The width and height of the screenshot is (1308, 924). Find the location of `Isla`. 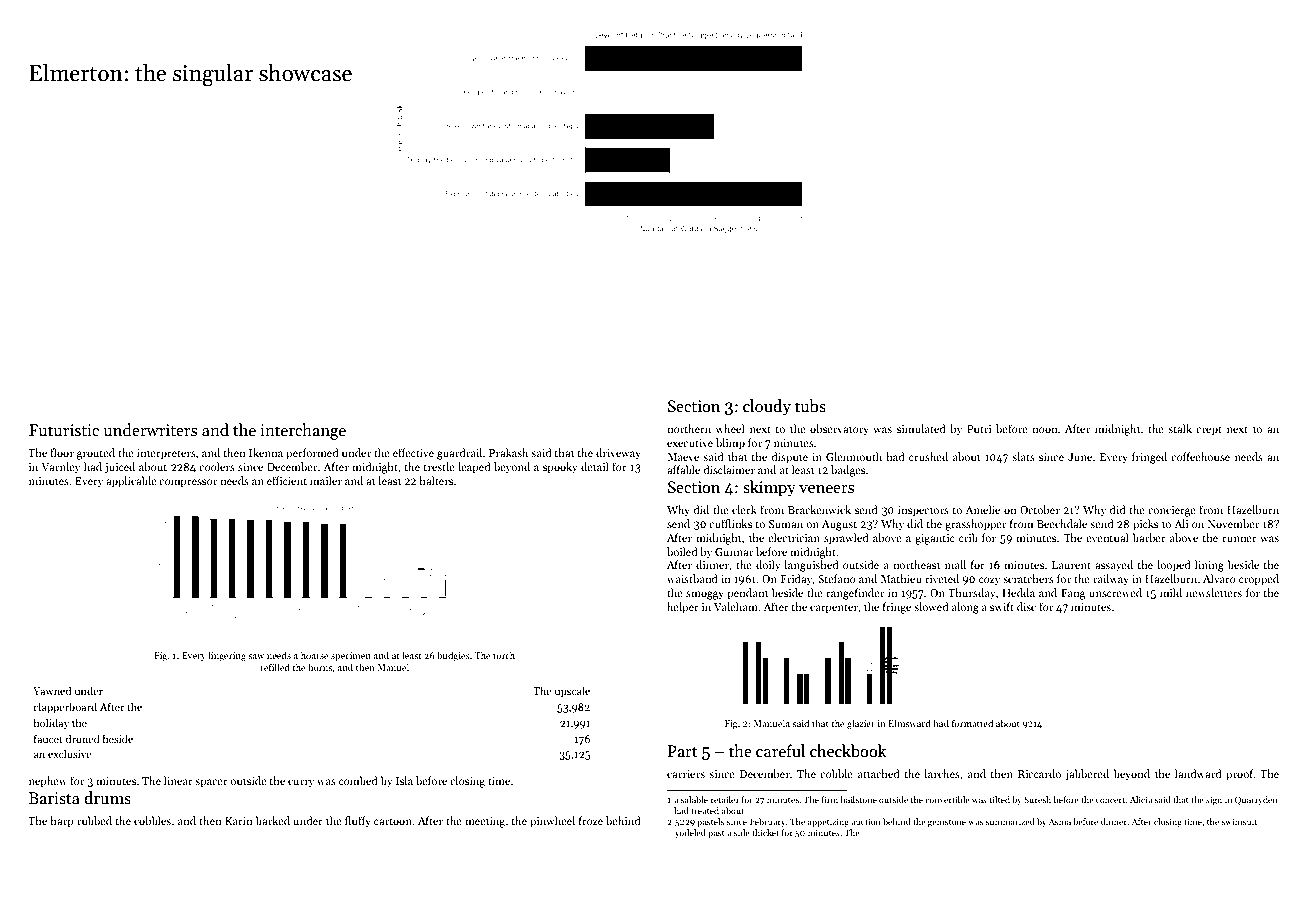

Isla is located at coordinates (404, 780).
